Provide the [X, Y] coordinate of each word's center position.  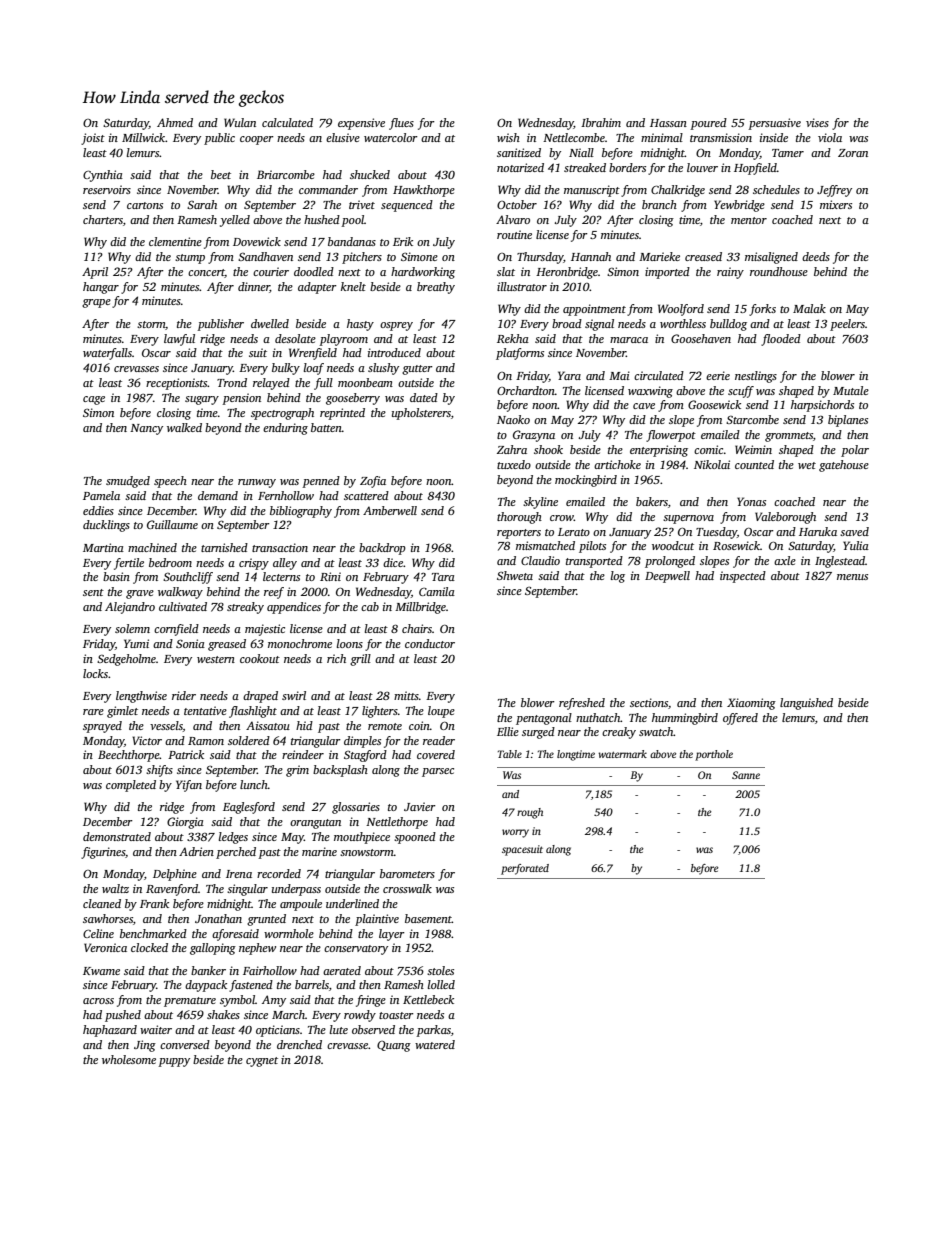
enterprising [659, 451]
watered [435, 1044]
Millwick [143, 137]
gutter [417, 370]
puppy [174, 1062]
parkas [433, 1031]
